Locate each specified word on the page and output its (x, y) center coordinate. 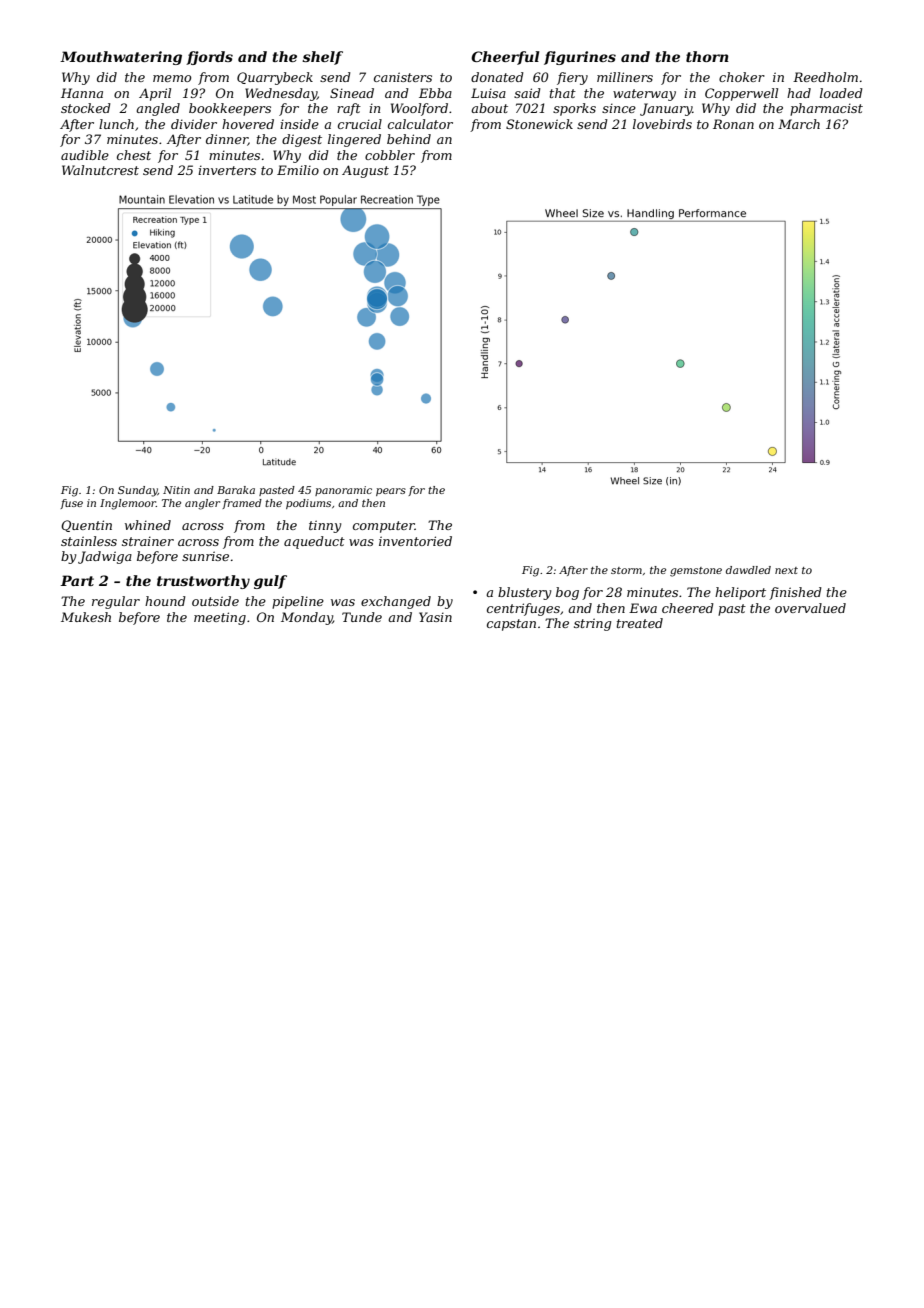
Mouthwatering (121, 58)
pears (391, 492)
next (786, 570)
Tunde (362, 617)
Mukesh (86, 617)
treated (640, 623)
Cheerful (505, 58)
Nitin (176, 490)
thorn (707, 56)
